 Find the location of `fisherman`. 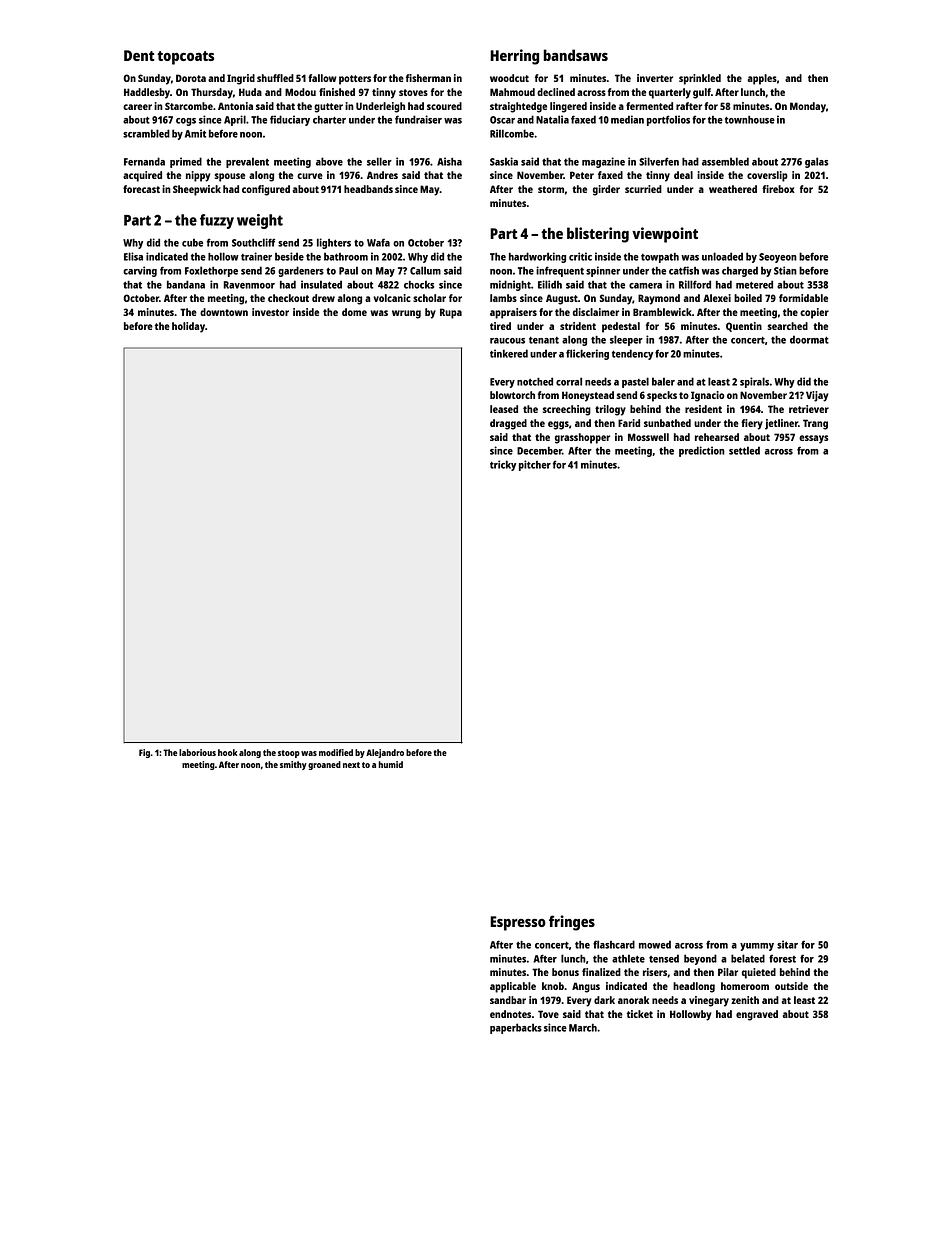

fisherman is located at coordinates (428, 78).
